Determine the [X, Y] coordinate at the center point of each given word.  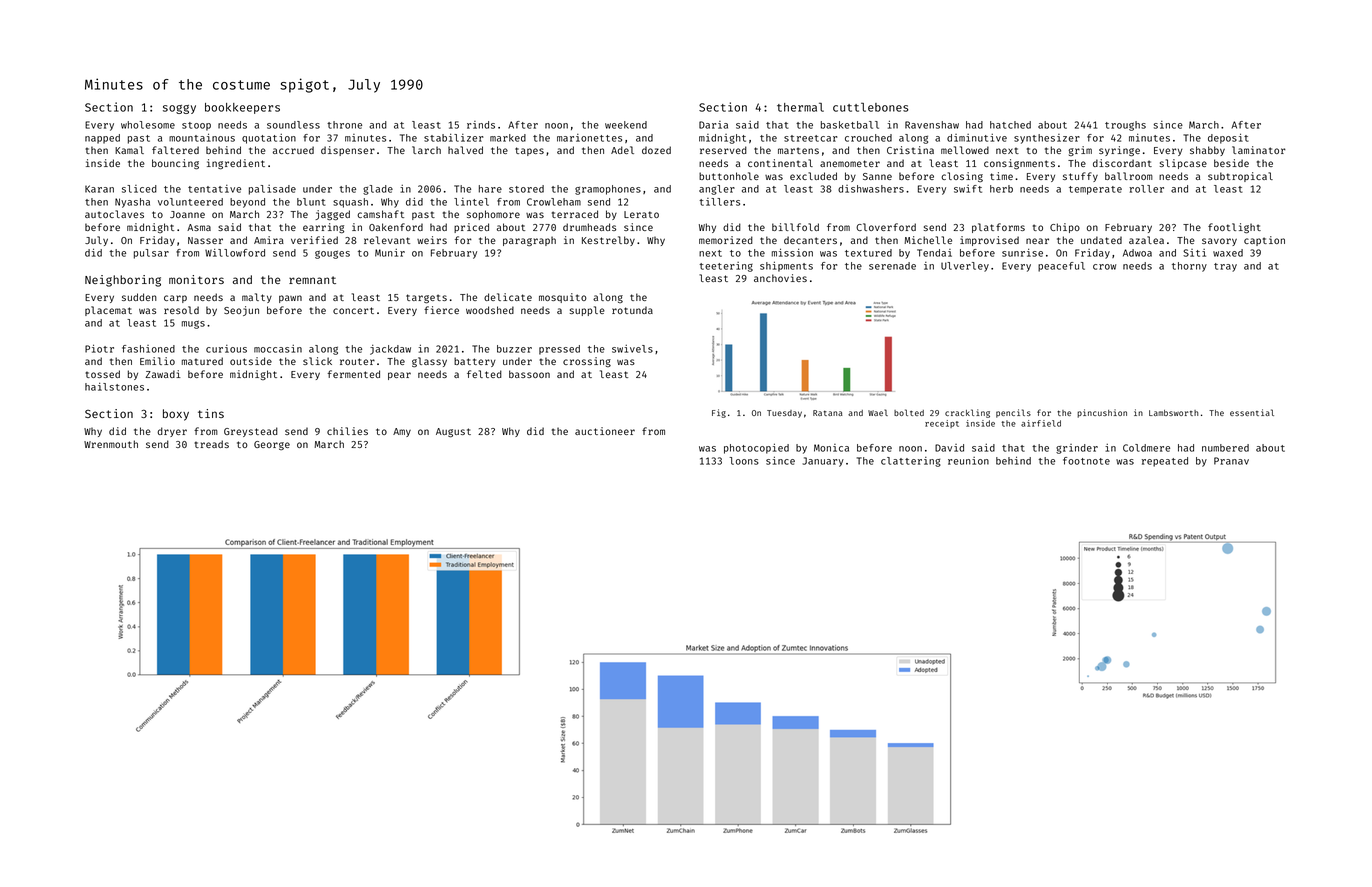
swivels [632, 349]
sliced [139, 189]
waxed [1228, 253]
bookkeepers [242, 108]
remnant [312, 280]
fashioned [148, 349]
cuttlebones [870, 107]
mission [792, 252]
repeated [1165, 462]
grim [1080, 151]
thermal [800, 107]
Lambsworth [1173, 413]
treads [211, 444]
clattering [911, 462]
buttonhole [729, 176]
